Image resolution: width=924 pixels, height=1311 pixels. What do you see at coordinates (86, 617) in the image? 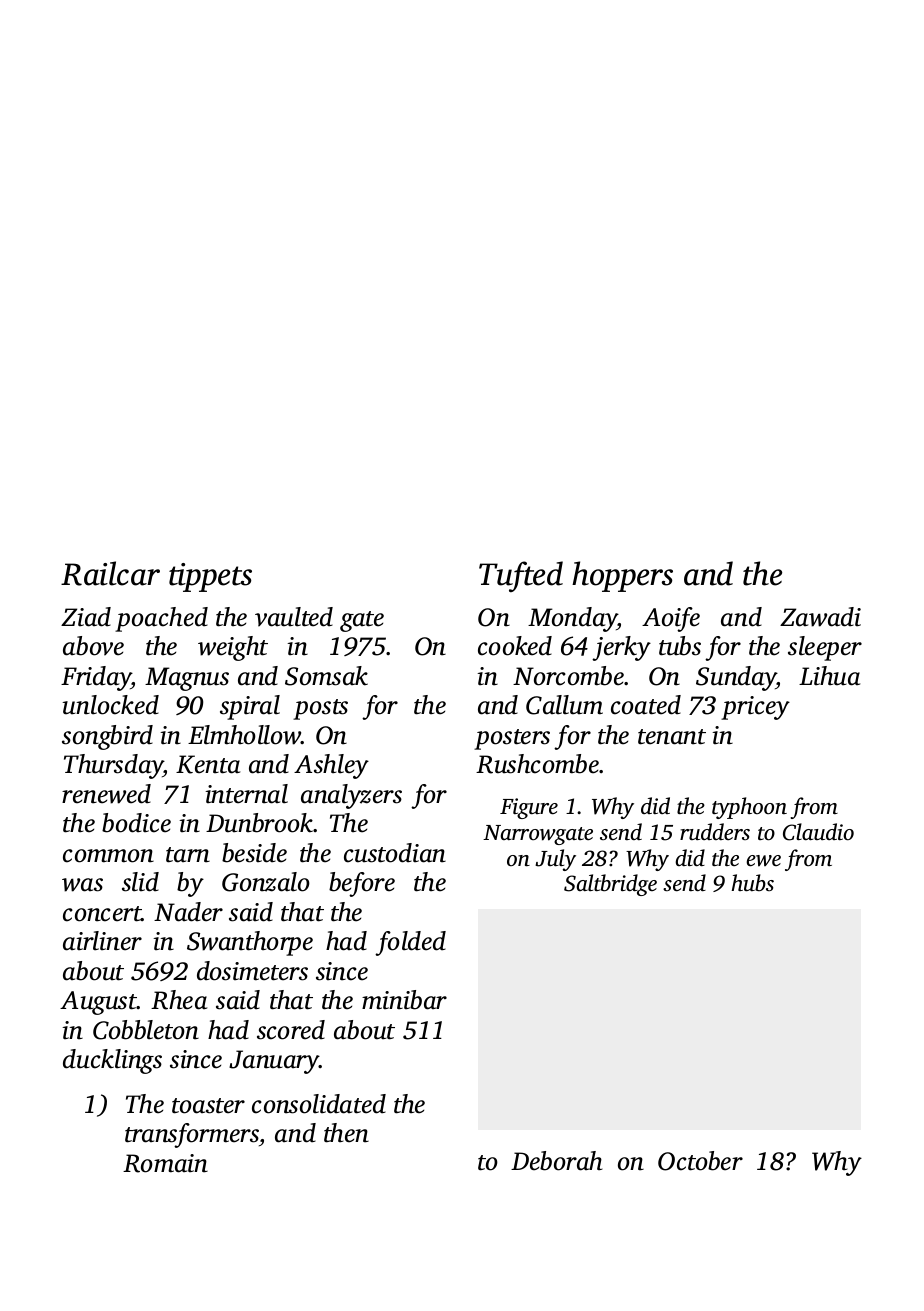
I see `Ziad` at bounding box center [86, 617].
